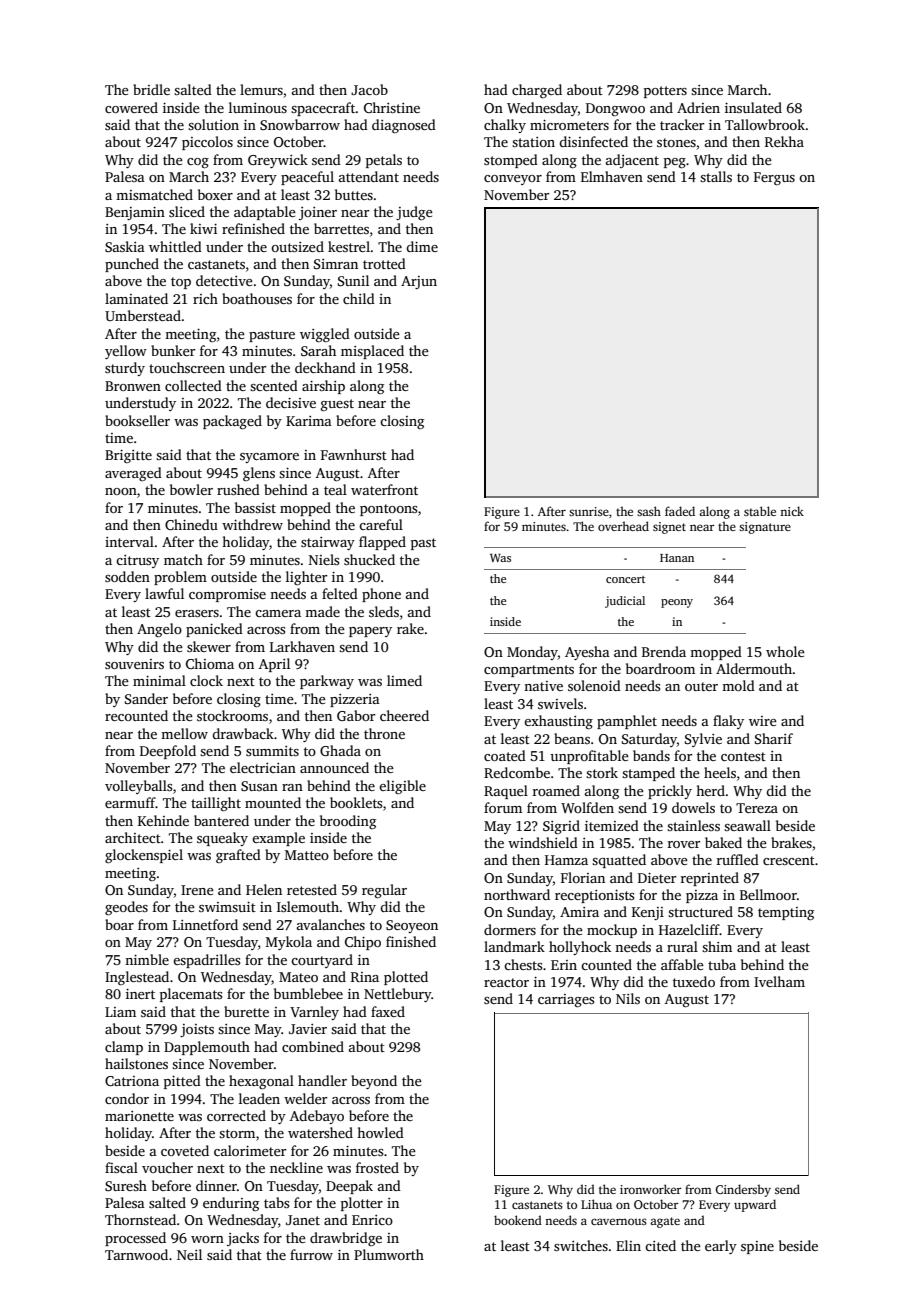  I want to click on Arjun, so click(419, 282).
